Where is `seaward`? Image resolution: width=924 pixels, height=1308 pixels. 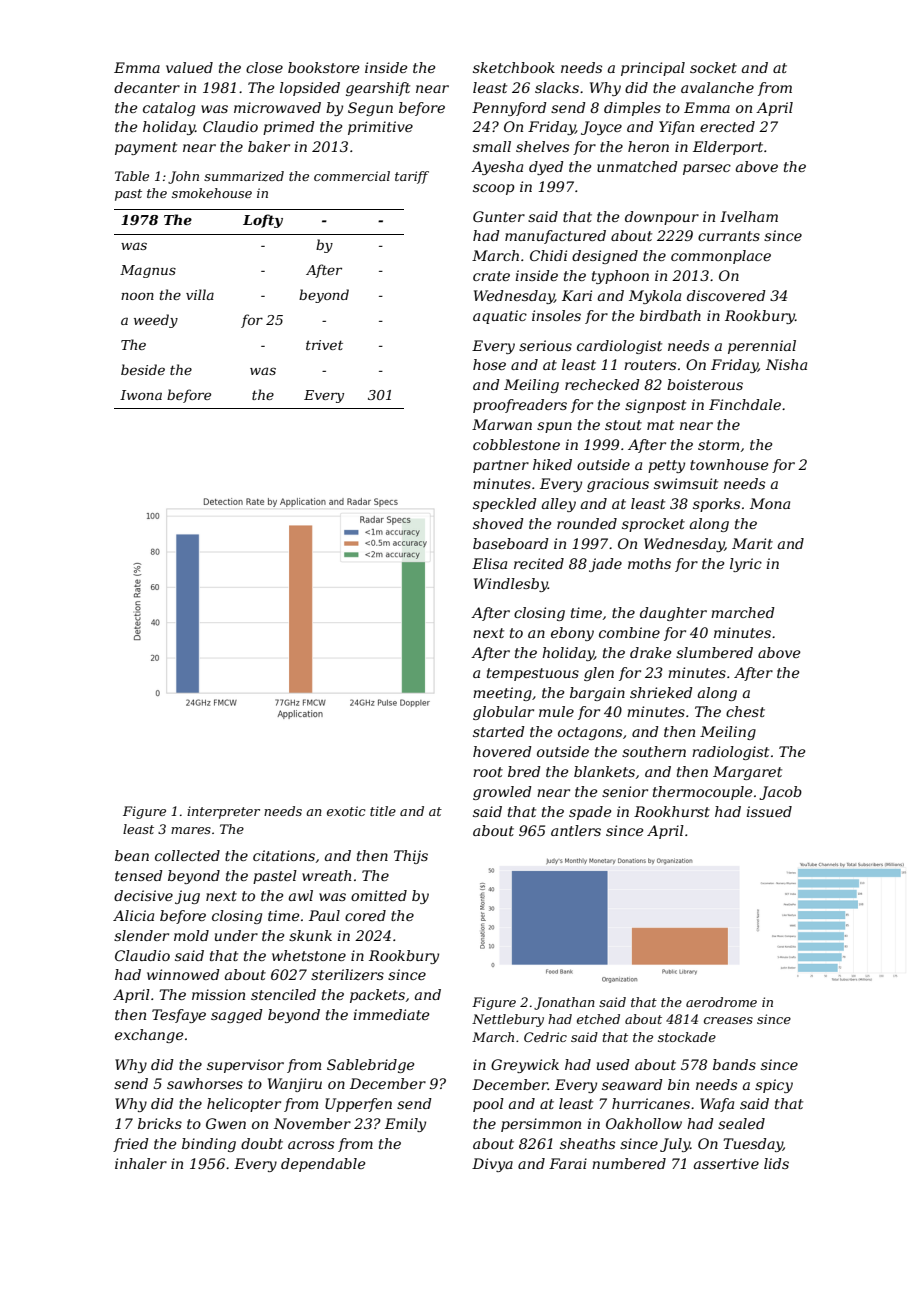
seaward is located at coordinates (632, 1084).
